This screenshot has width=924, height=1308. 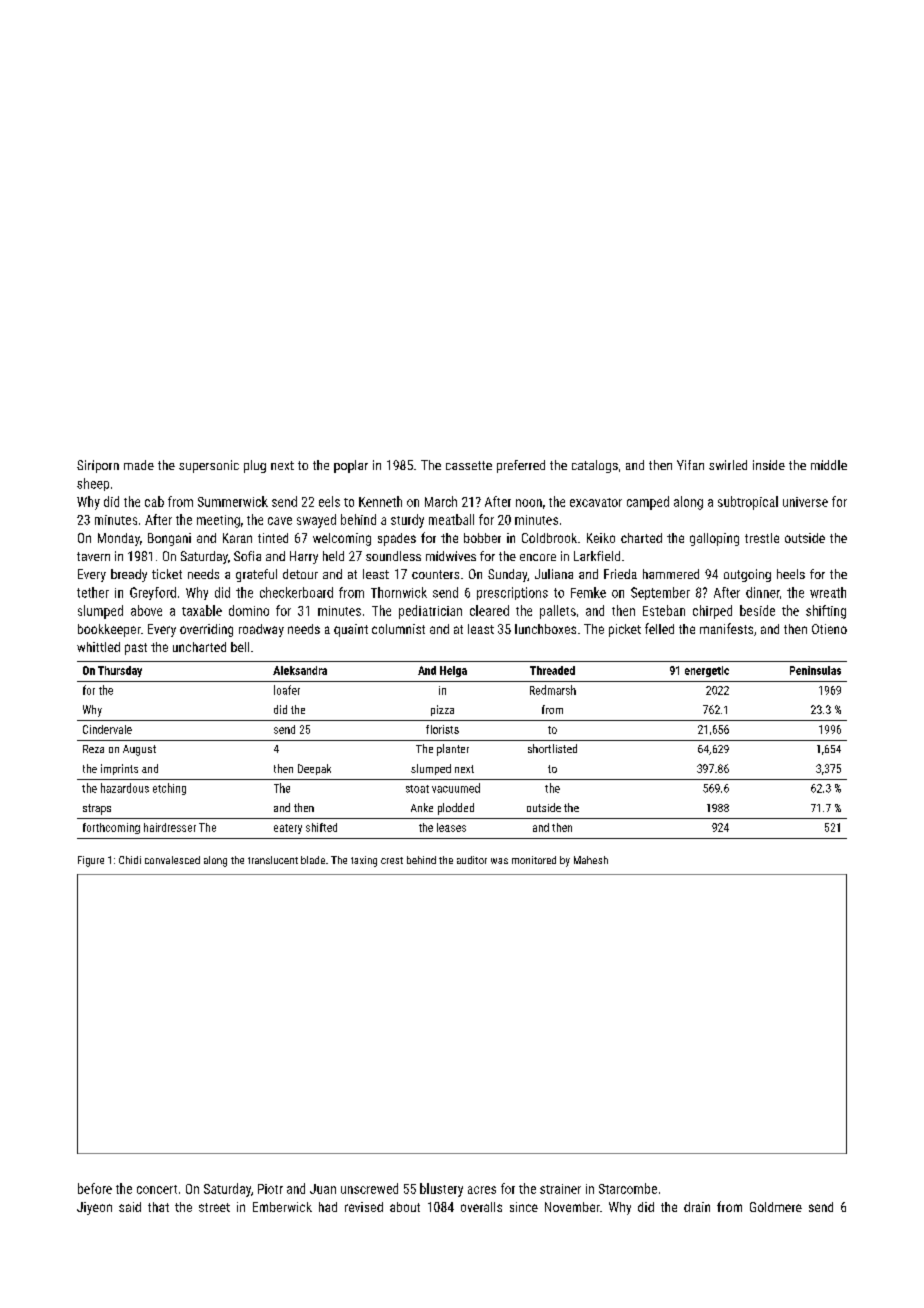 I want to click on translucent, so click(x=273, y=860).
